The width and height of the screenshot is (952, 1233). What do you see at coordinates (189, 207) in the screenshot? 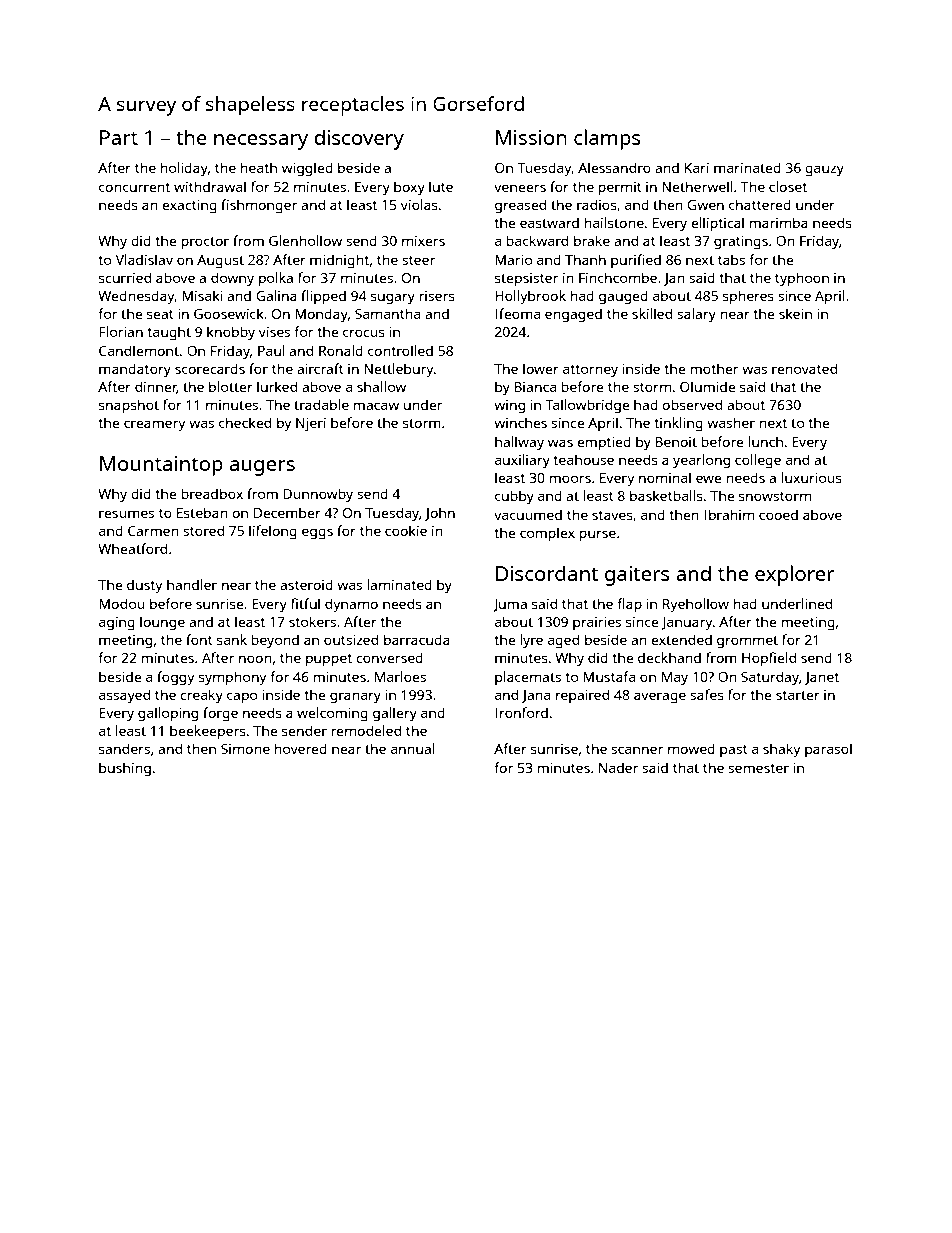
I see `exacting` at bounding box center [189, 207].
